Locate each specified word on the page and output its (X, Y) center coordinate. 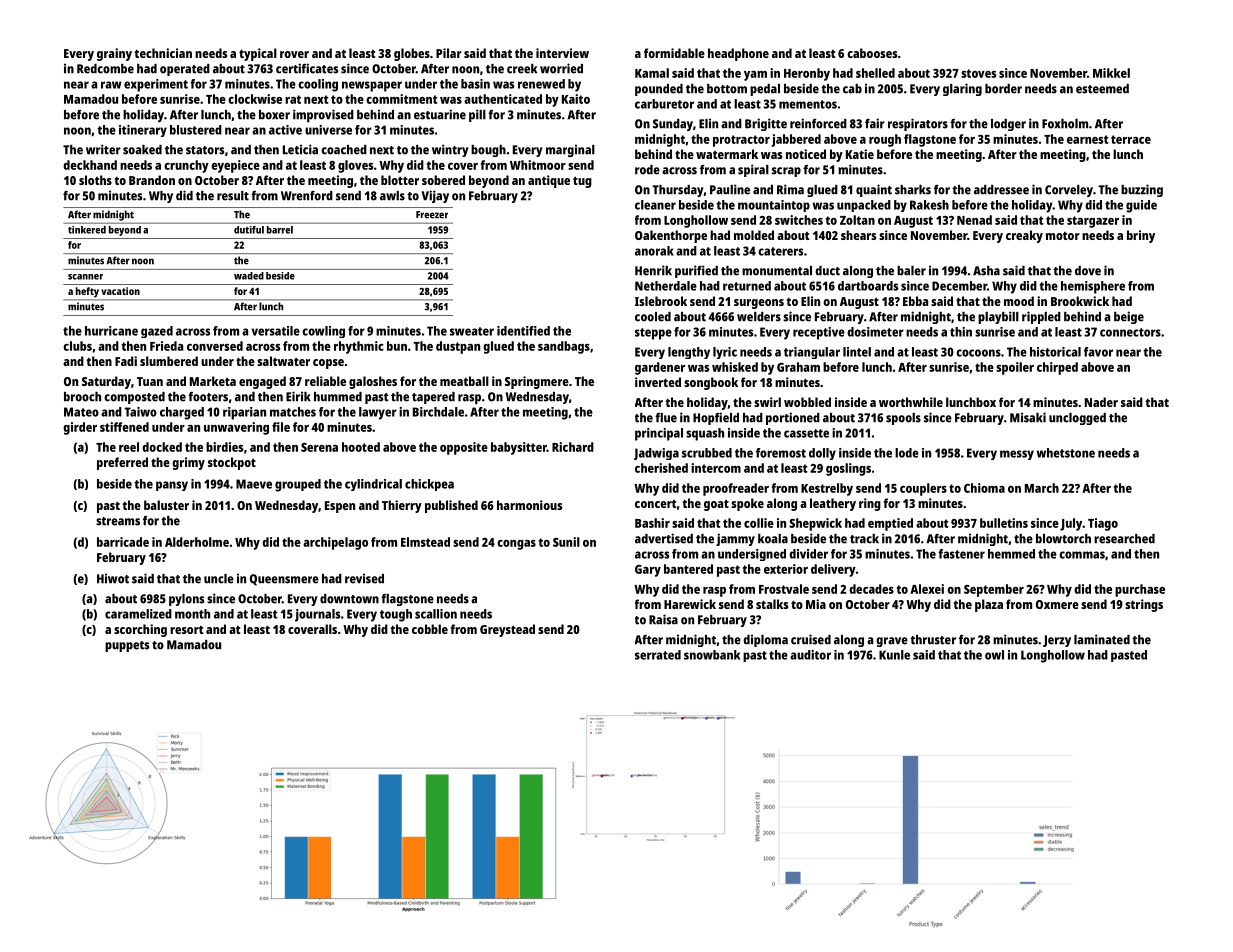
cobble (430, 629)
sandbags (564, 347)
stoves (978, 73)
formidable (674, 53)
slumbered (169, 361)
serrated (658, 655)
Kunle (894, 655)
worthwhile (911, 402)
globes (412, 54)
